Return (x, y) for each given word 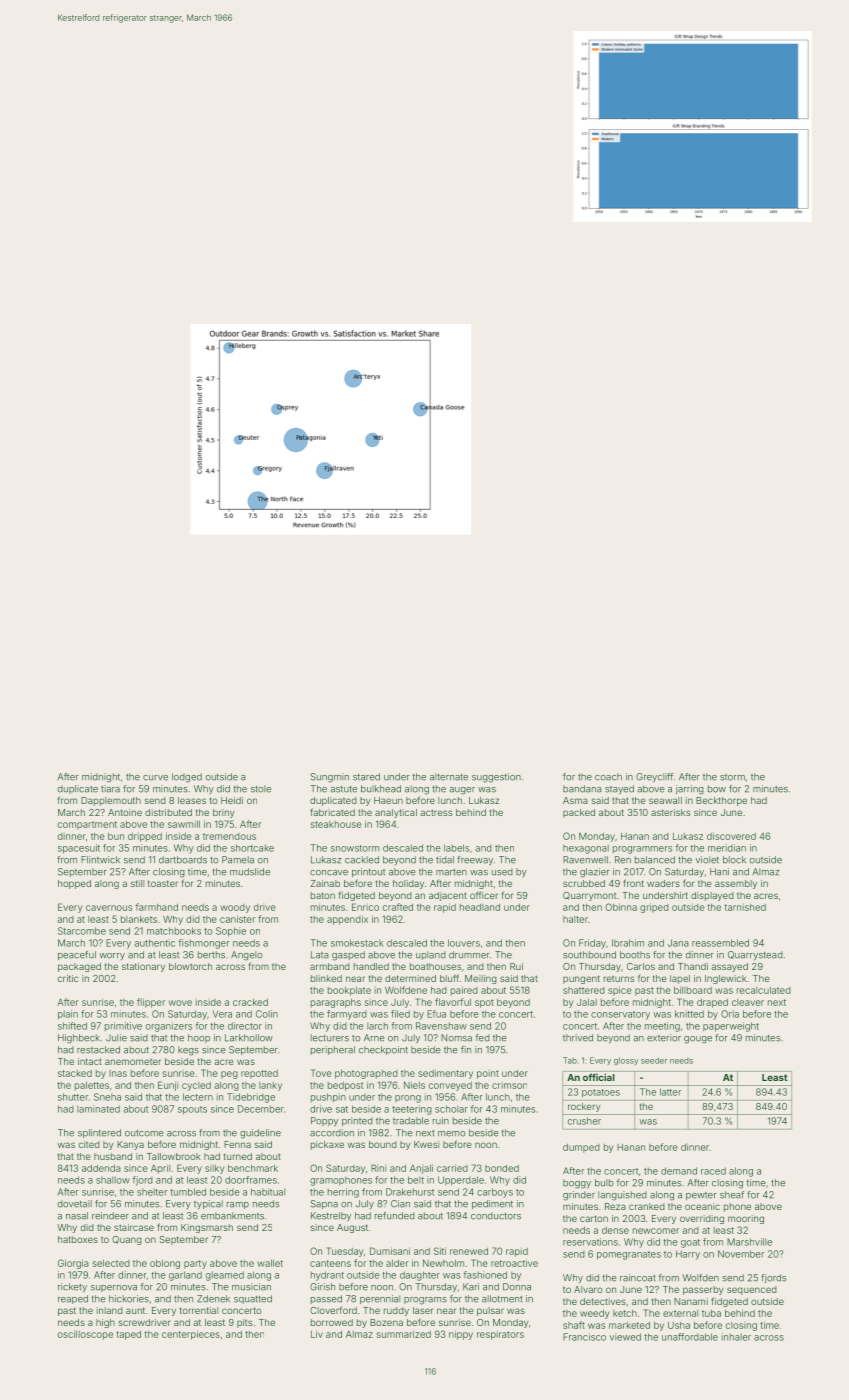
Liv (317, 1334)
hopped (74, 884)
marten (451, 872)
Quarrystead (755, 955)
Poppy (324, 1121)
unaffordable (690, 1337)
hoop (199, 1038)
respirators (500, 1335)
